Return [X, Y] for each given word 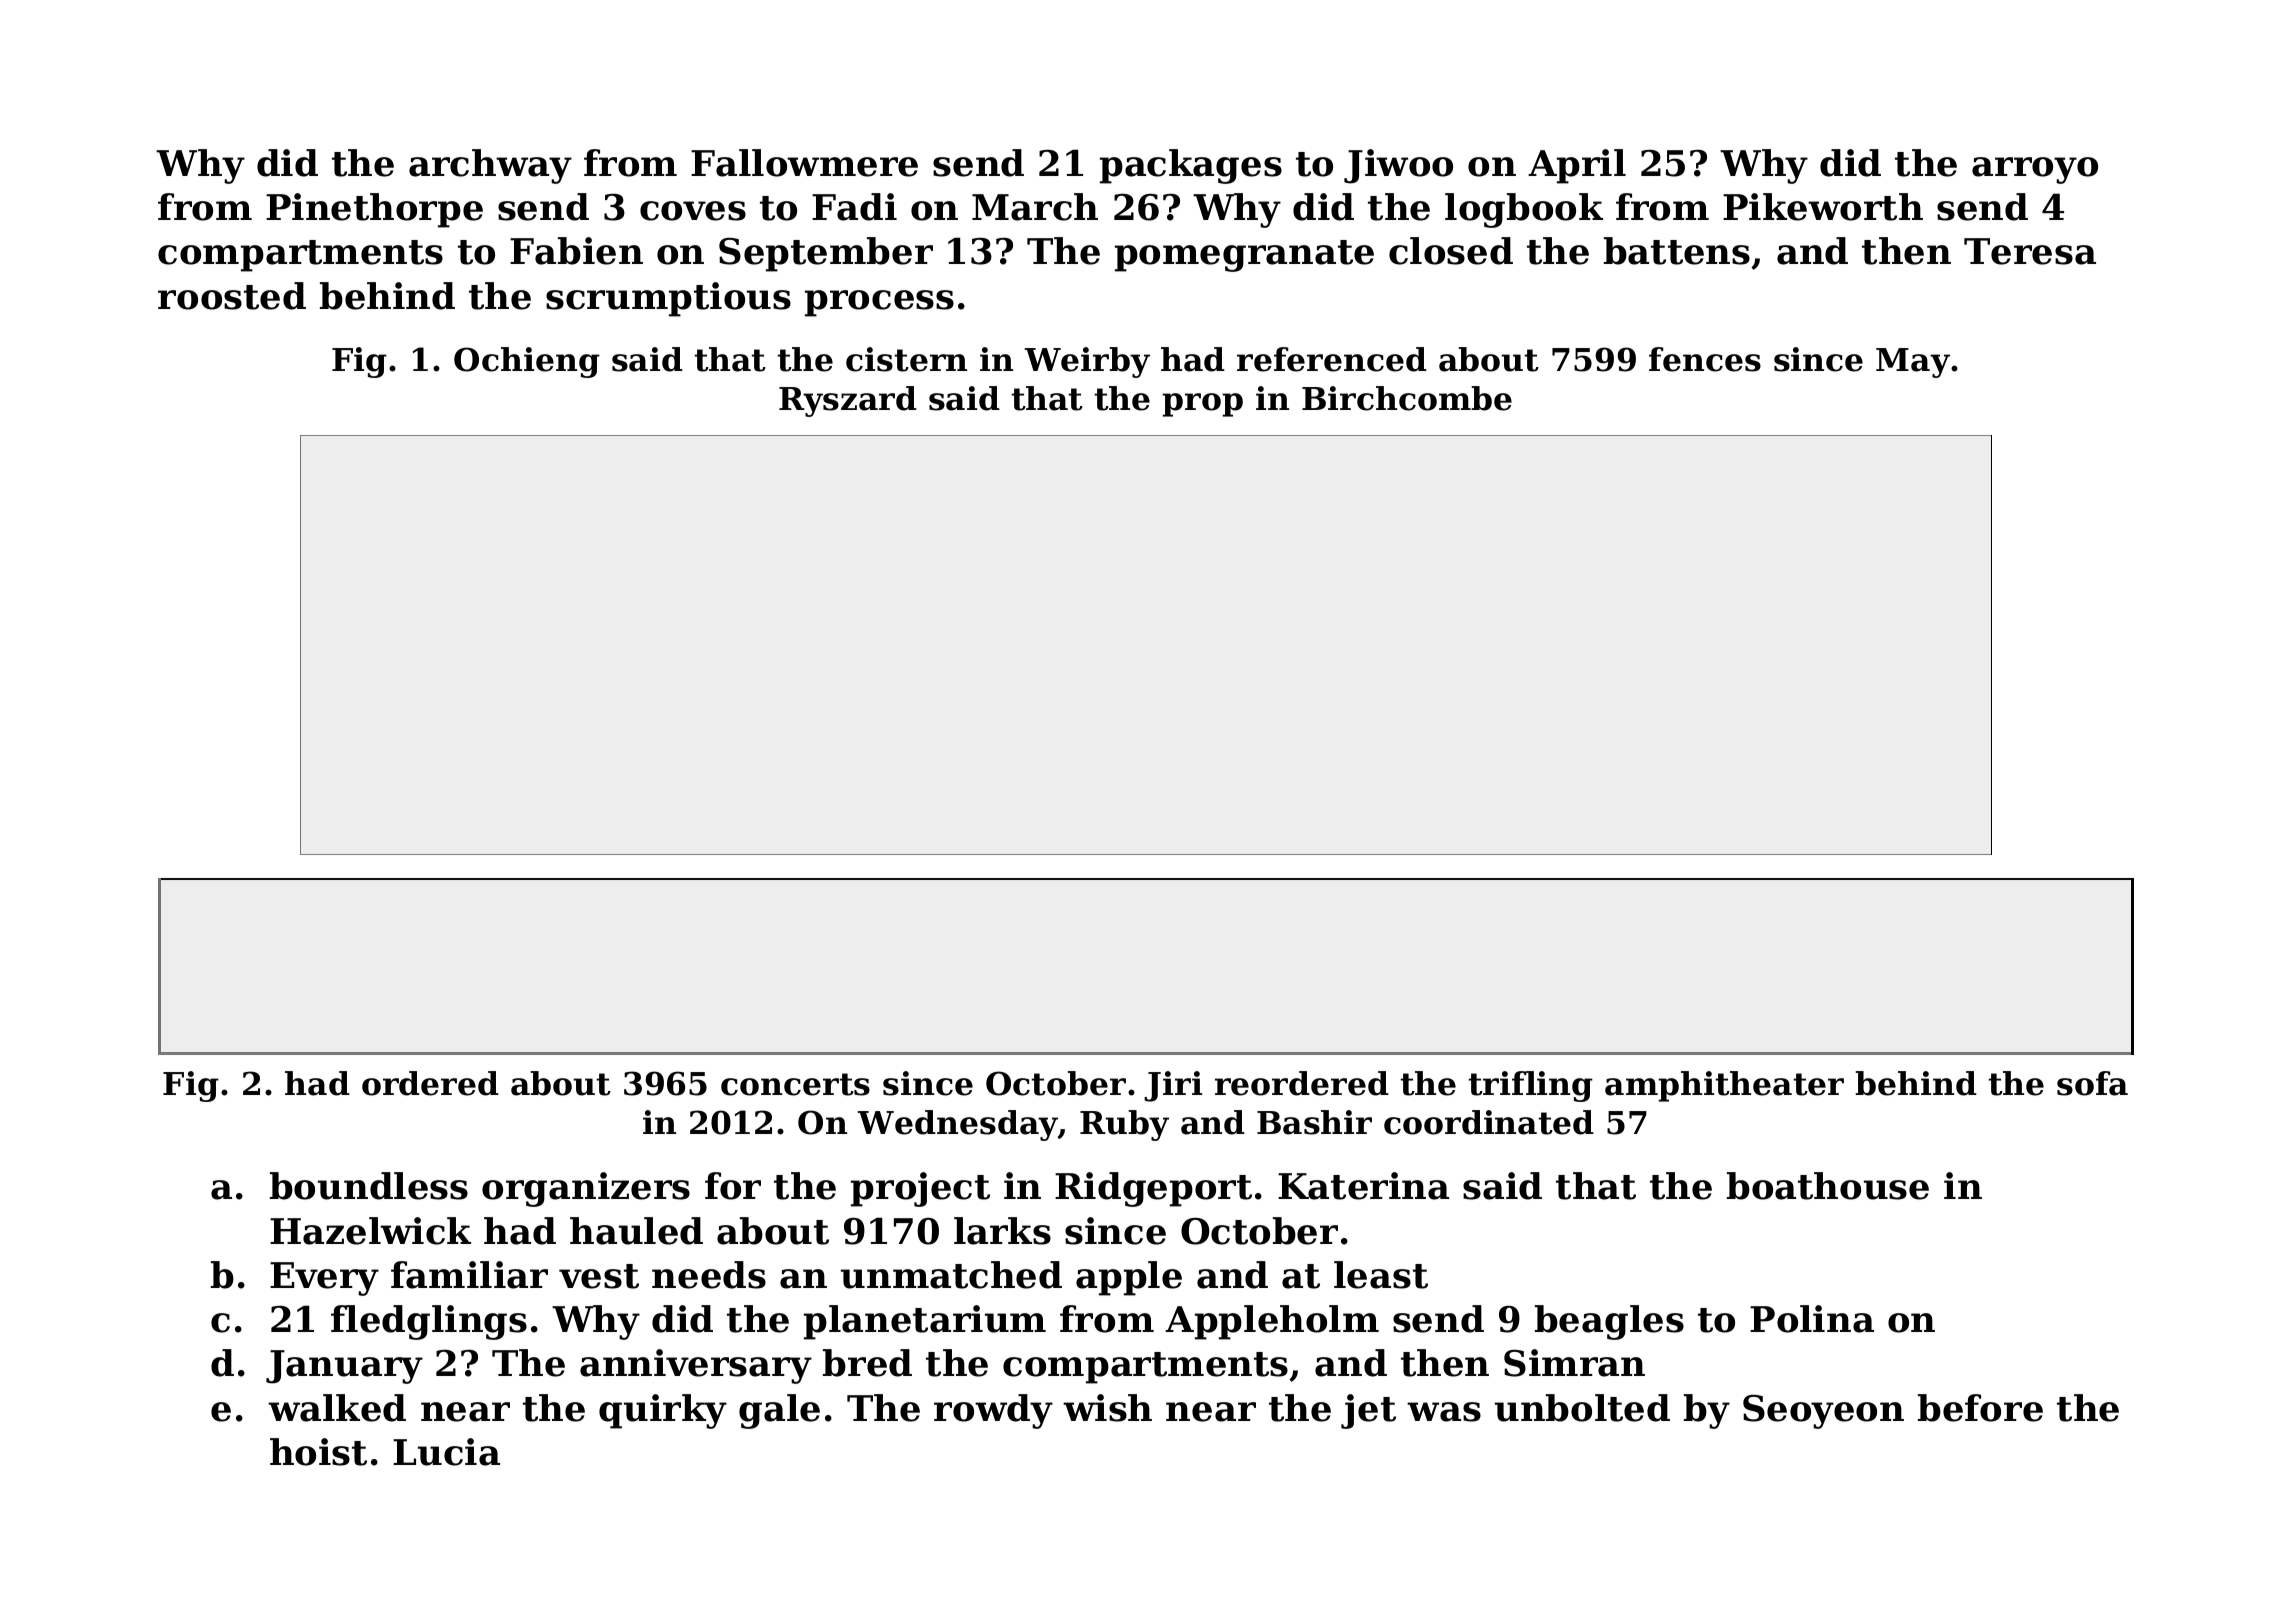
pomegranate [1244, 256]
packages [1191, 166]
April [1577, 166]
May [1913, 363]
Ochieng [527, 362]
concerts [795, 1084]
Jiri [1173, 1086]
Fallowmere [804, 163]
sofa [2092, 1083]
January [344, 1367]
